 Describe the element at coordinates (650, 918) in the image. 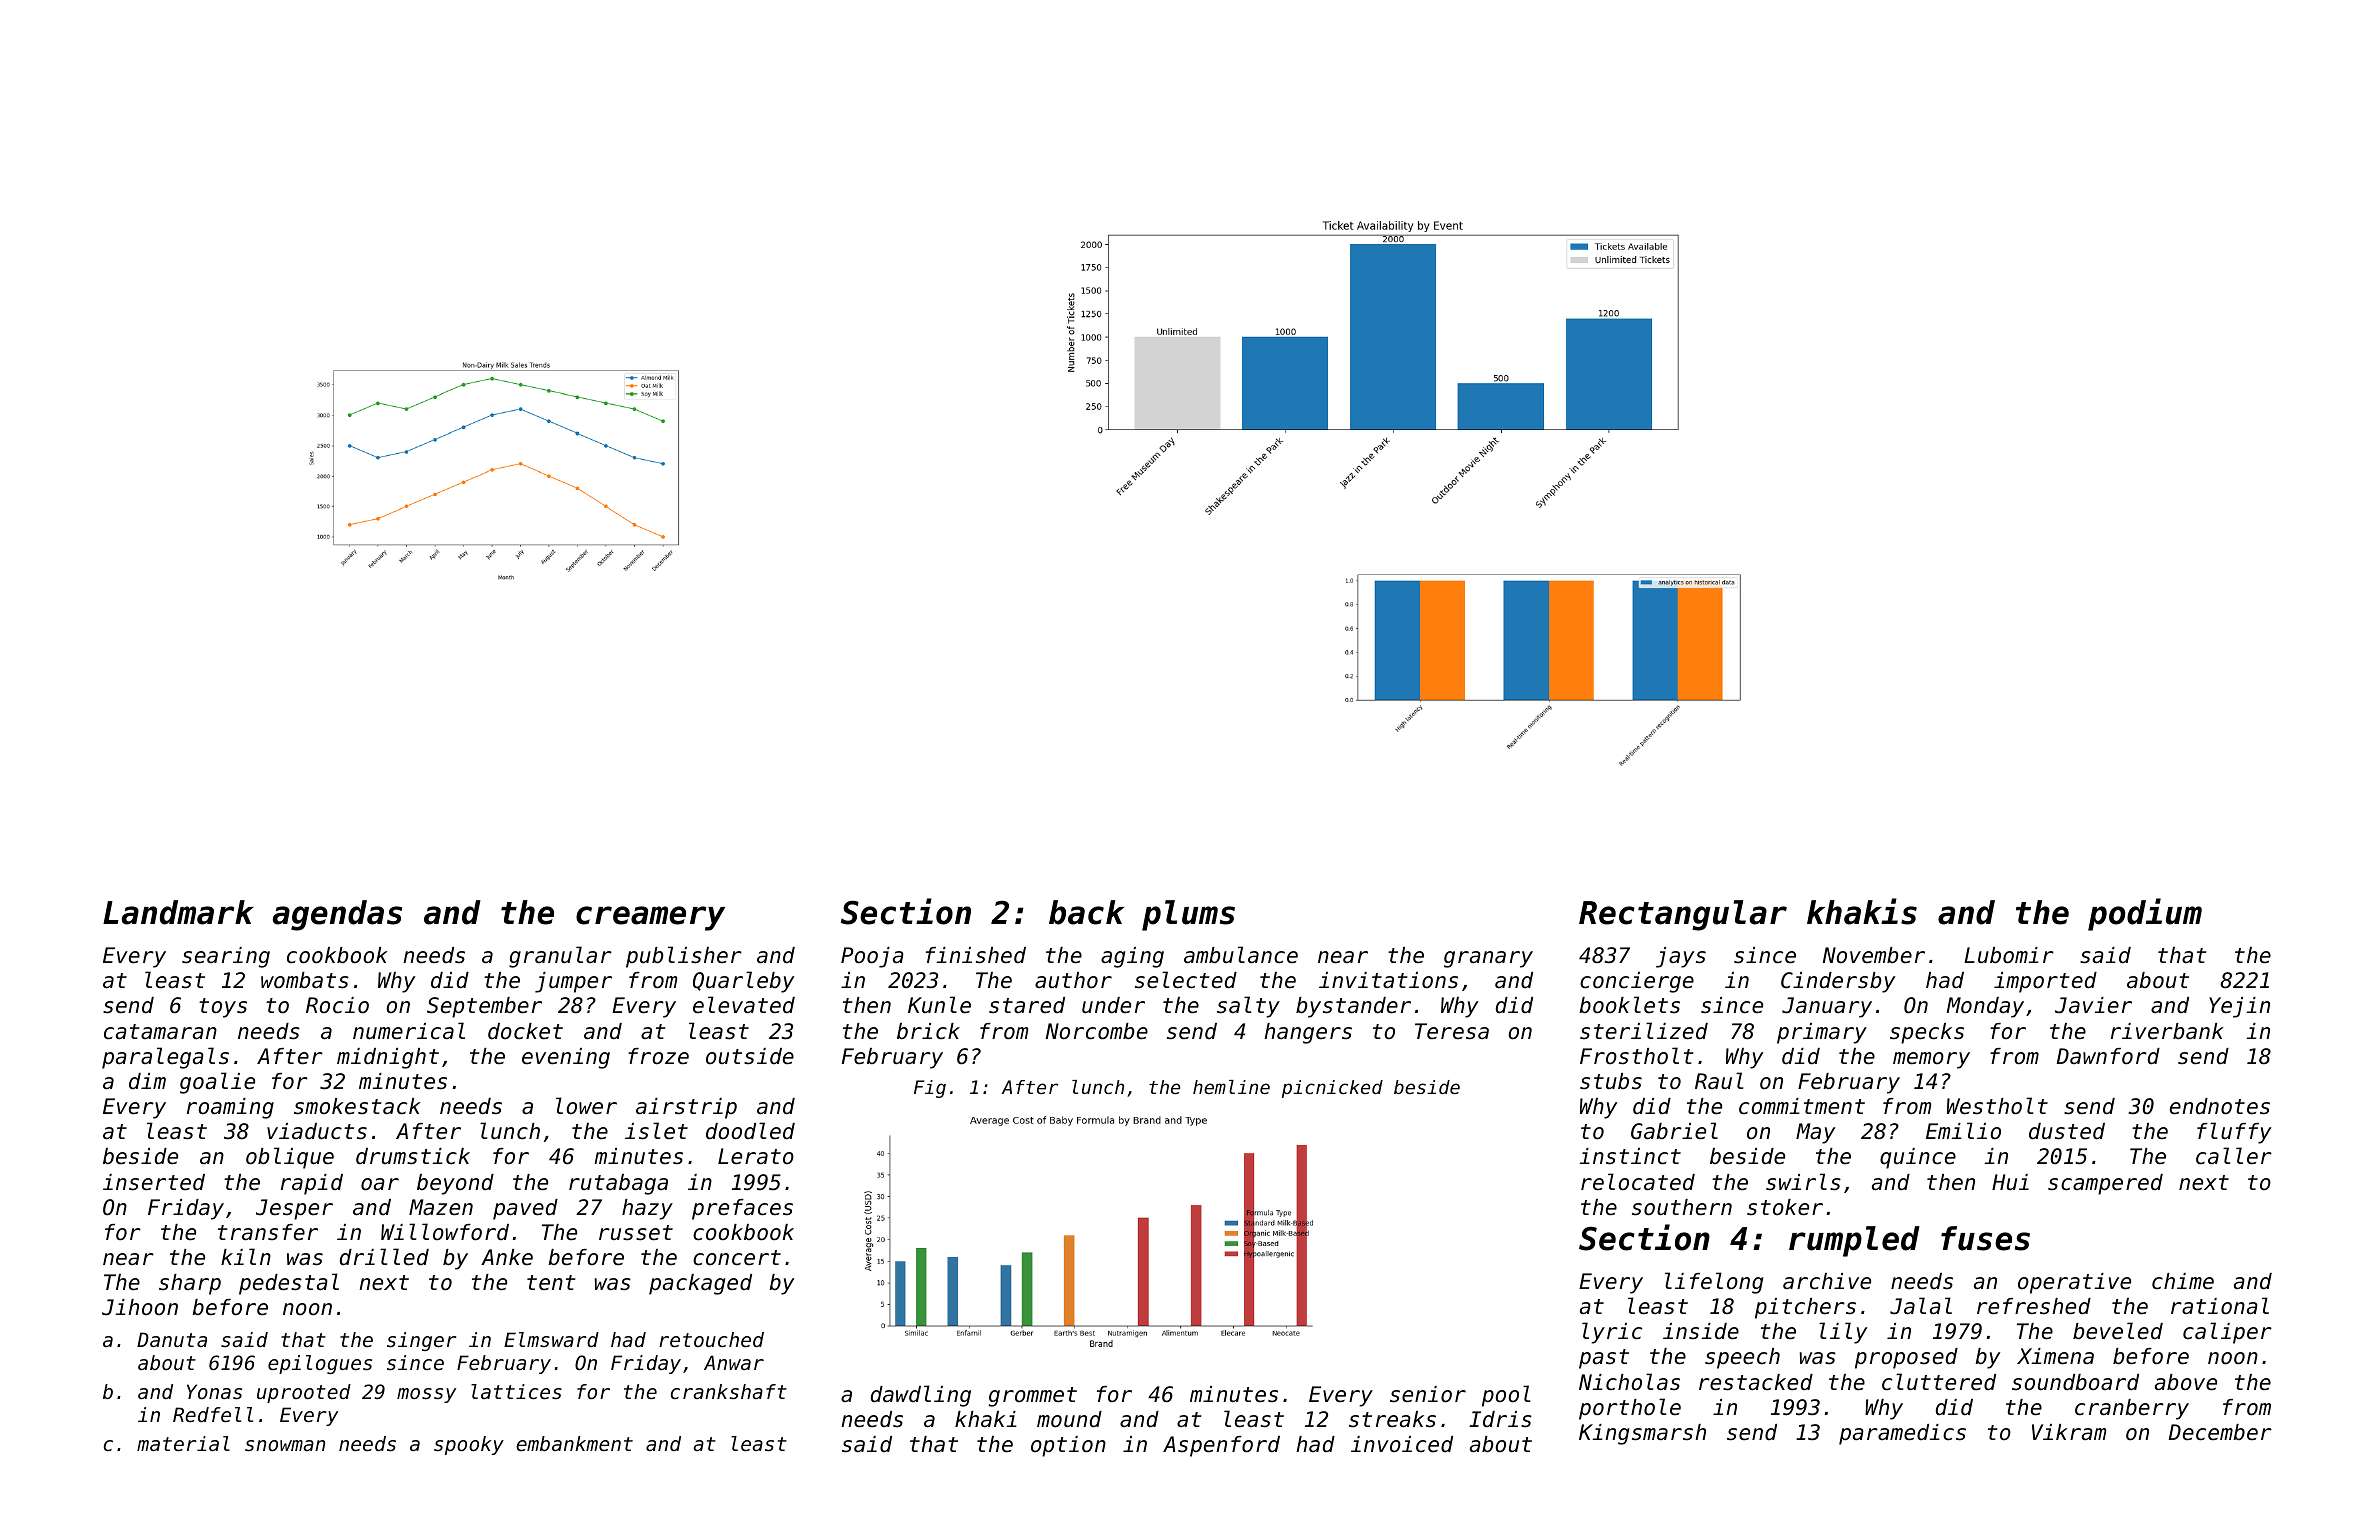

I see `creamery` at that location.
